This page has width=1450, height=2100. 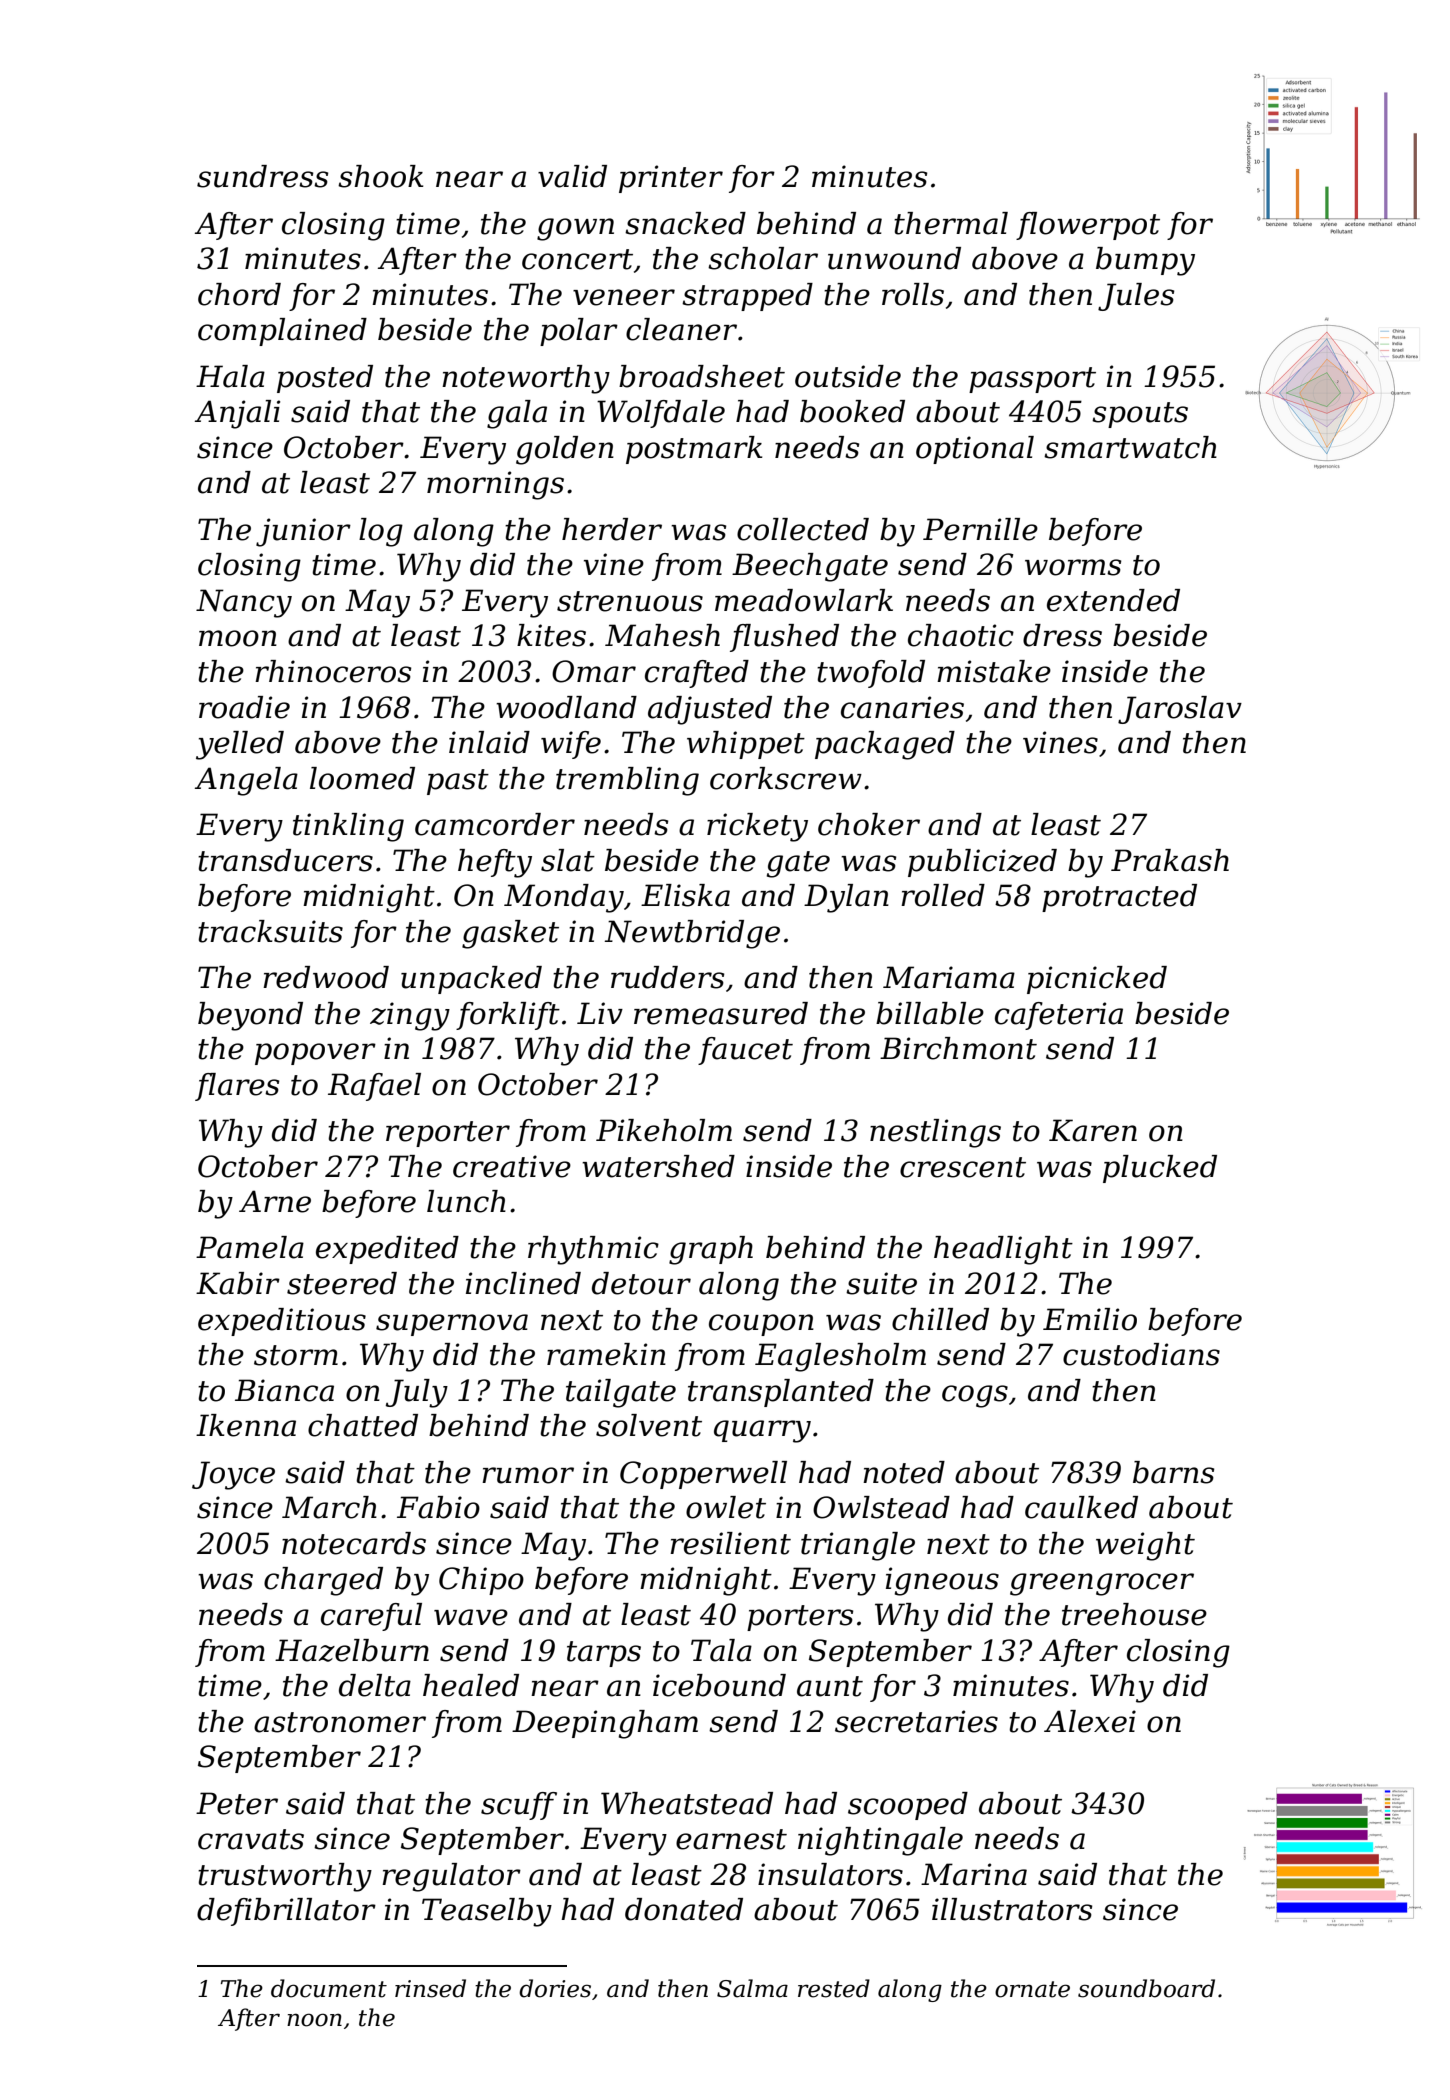 I want to click on cafeteria, so click(x=1059, y=1016).
